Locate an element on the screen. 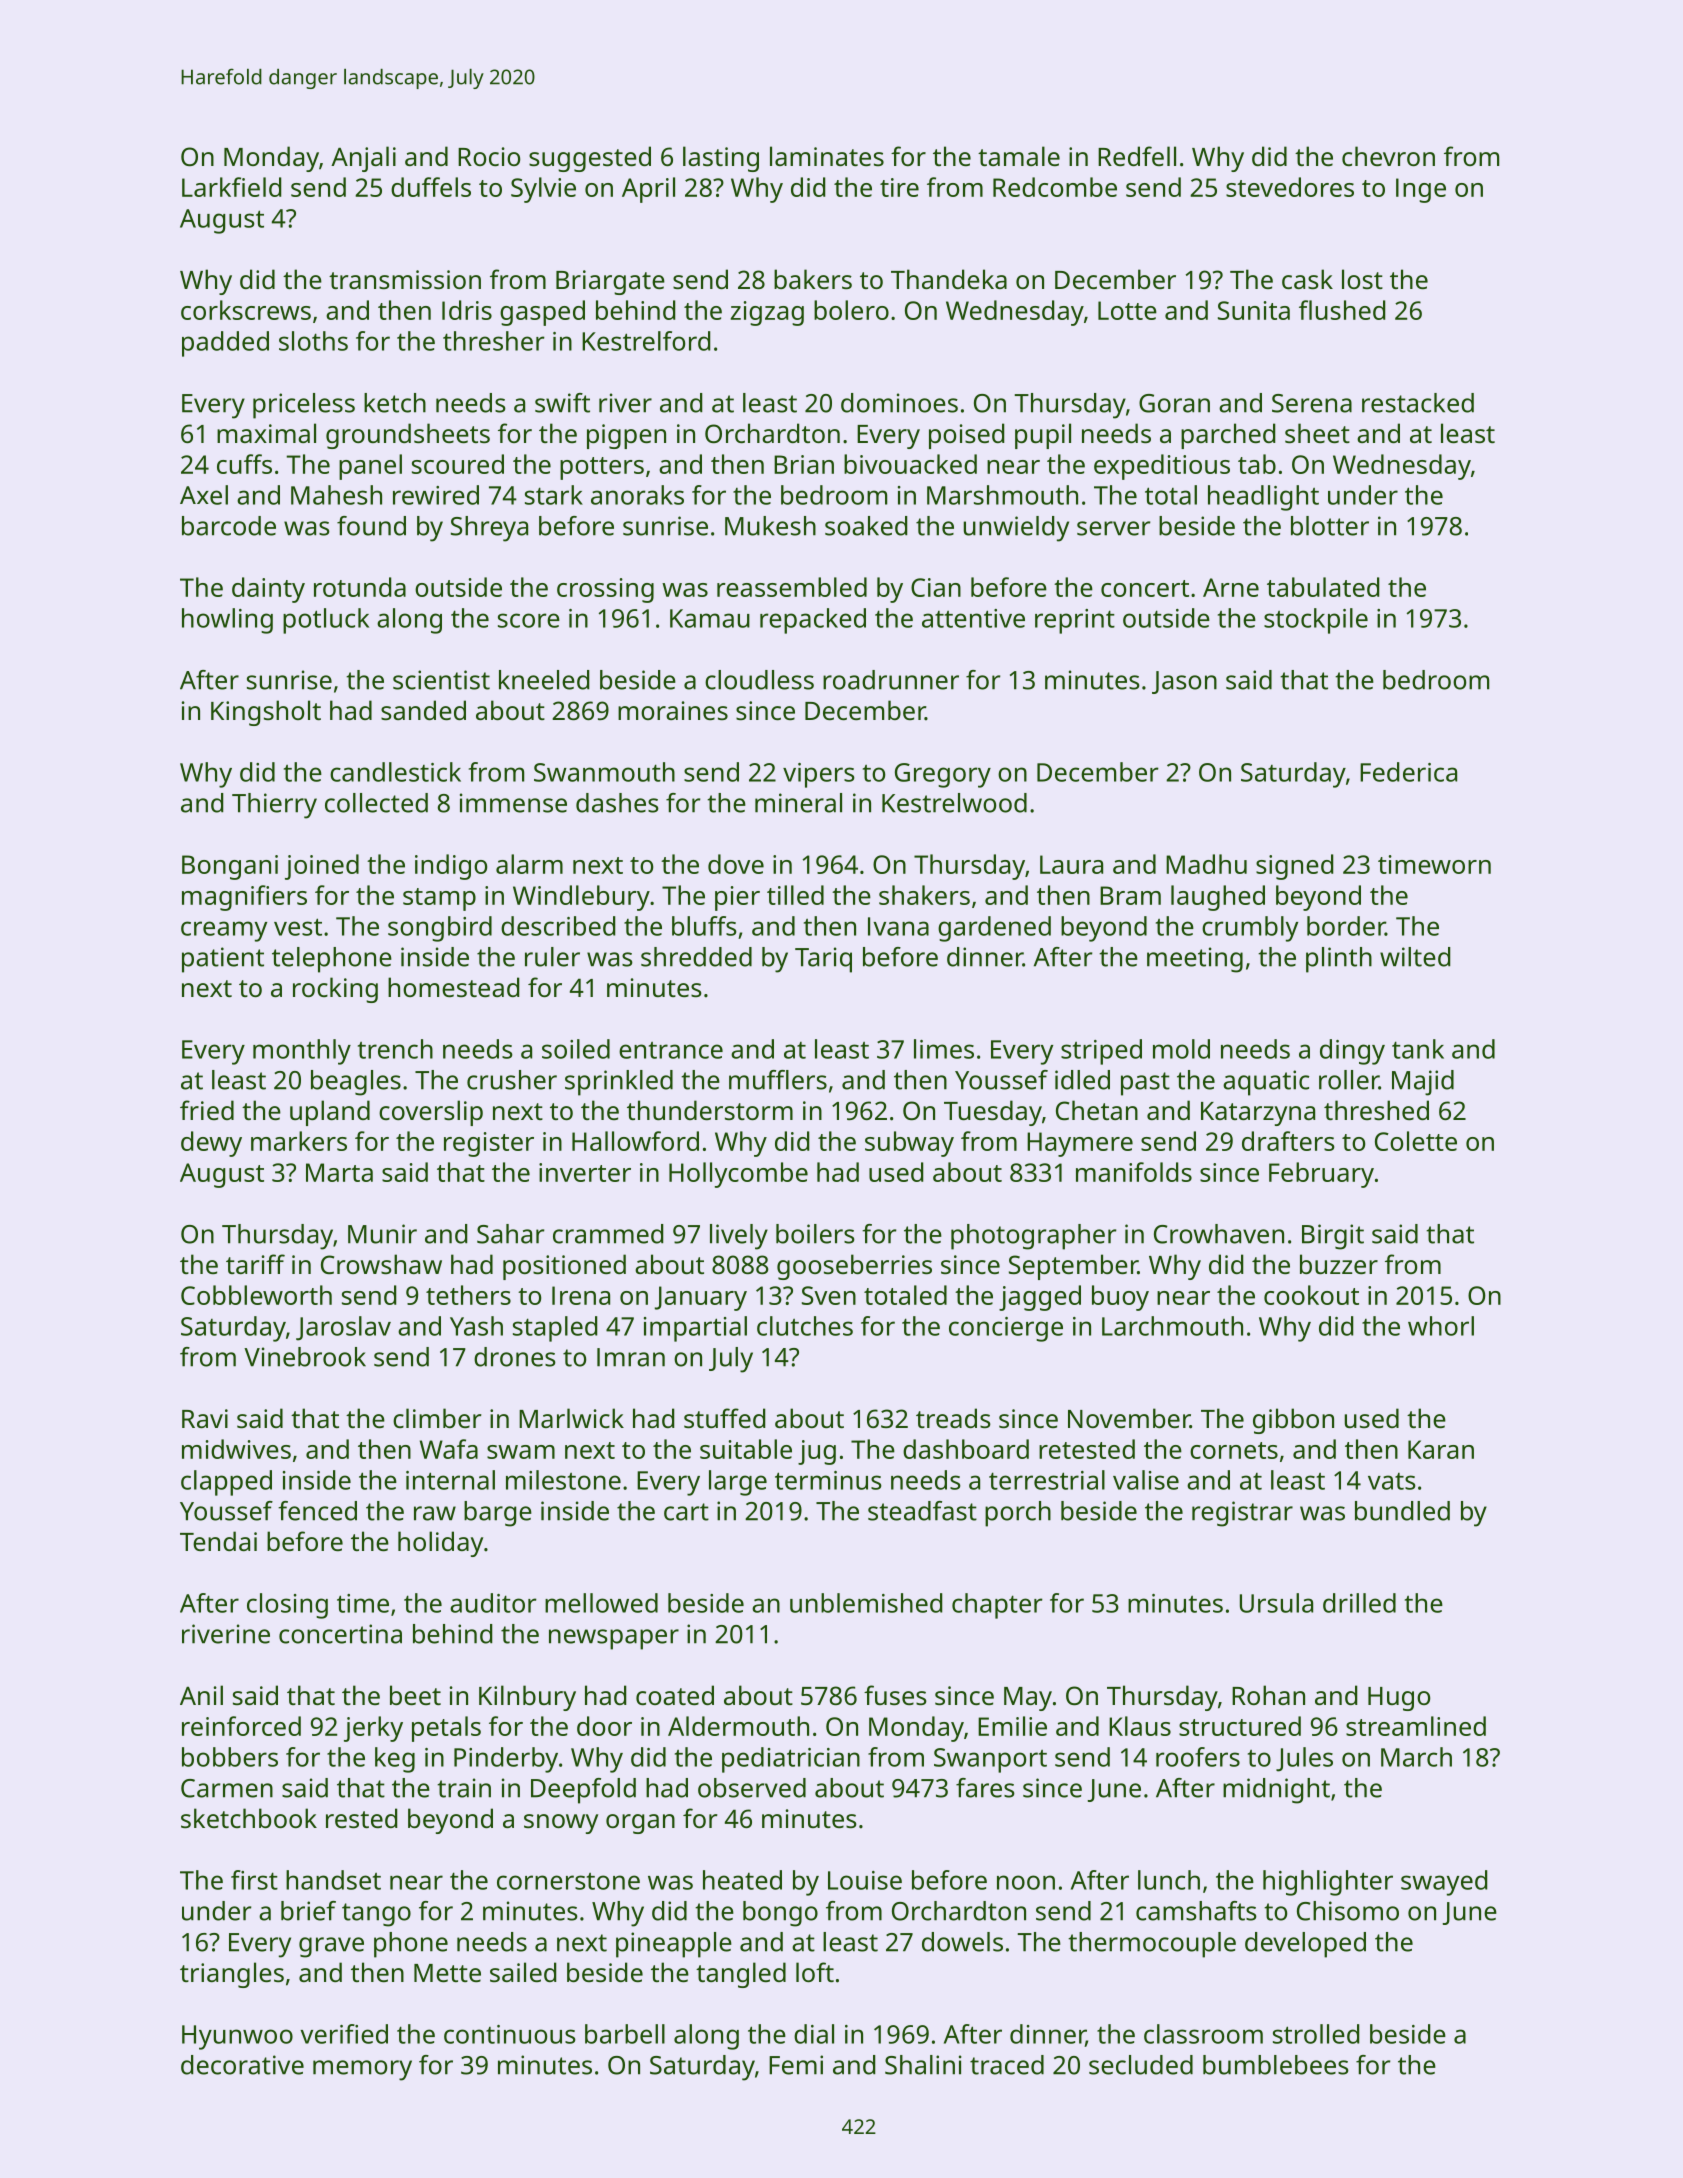  bakers is located at coordinates (813, 279).
